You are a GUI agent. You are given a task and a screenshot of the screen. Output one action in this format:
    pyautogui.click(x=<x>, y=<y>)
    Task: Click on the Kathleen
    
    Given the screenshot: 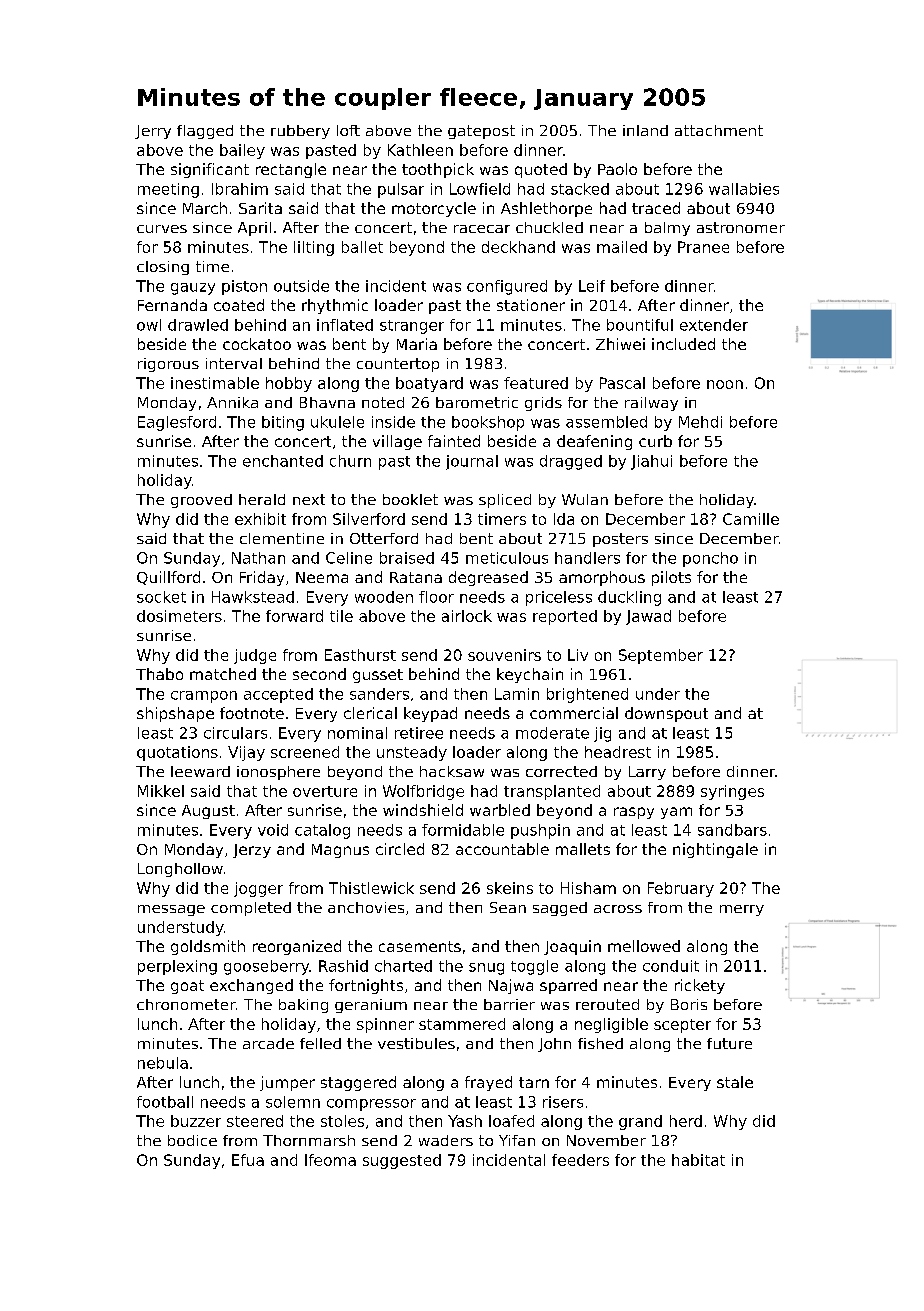 What is the action you would take?
    pyautogui.click(x=420, y=150)
